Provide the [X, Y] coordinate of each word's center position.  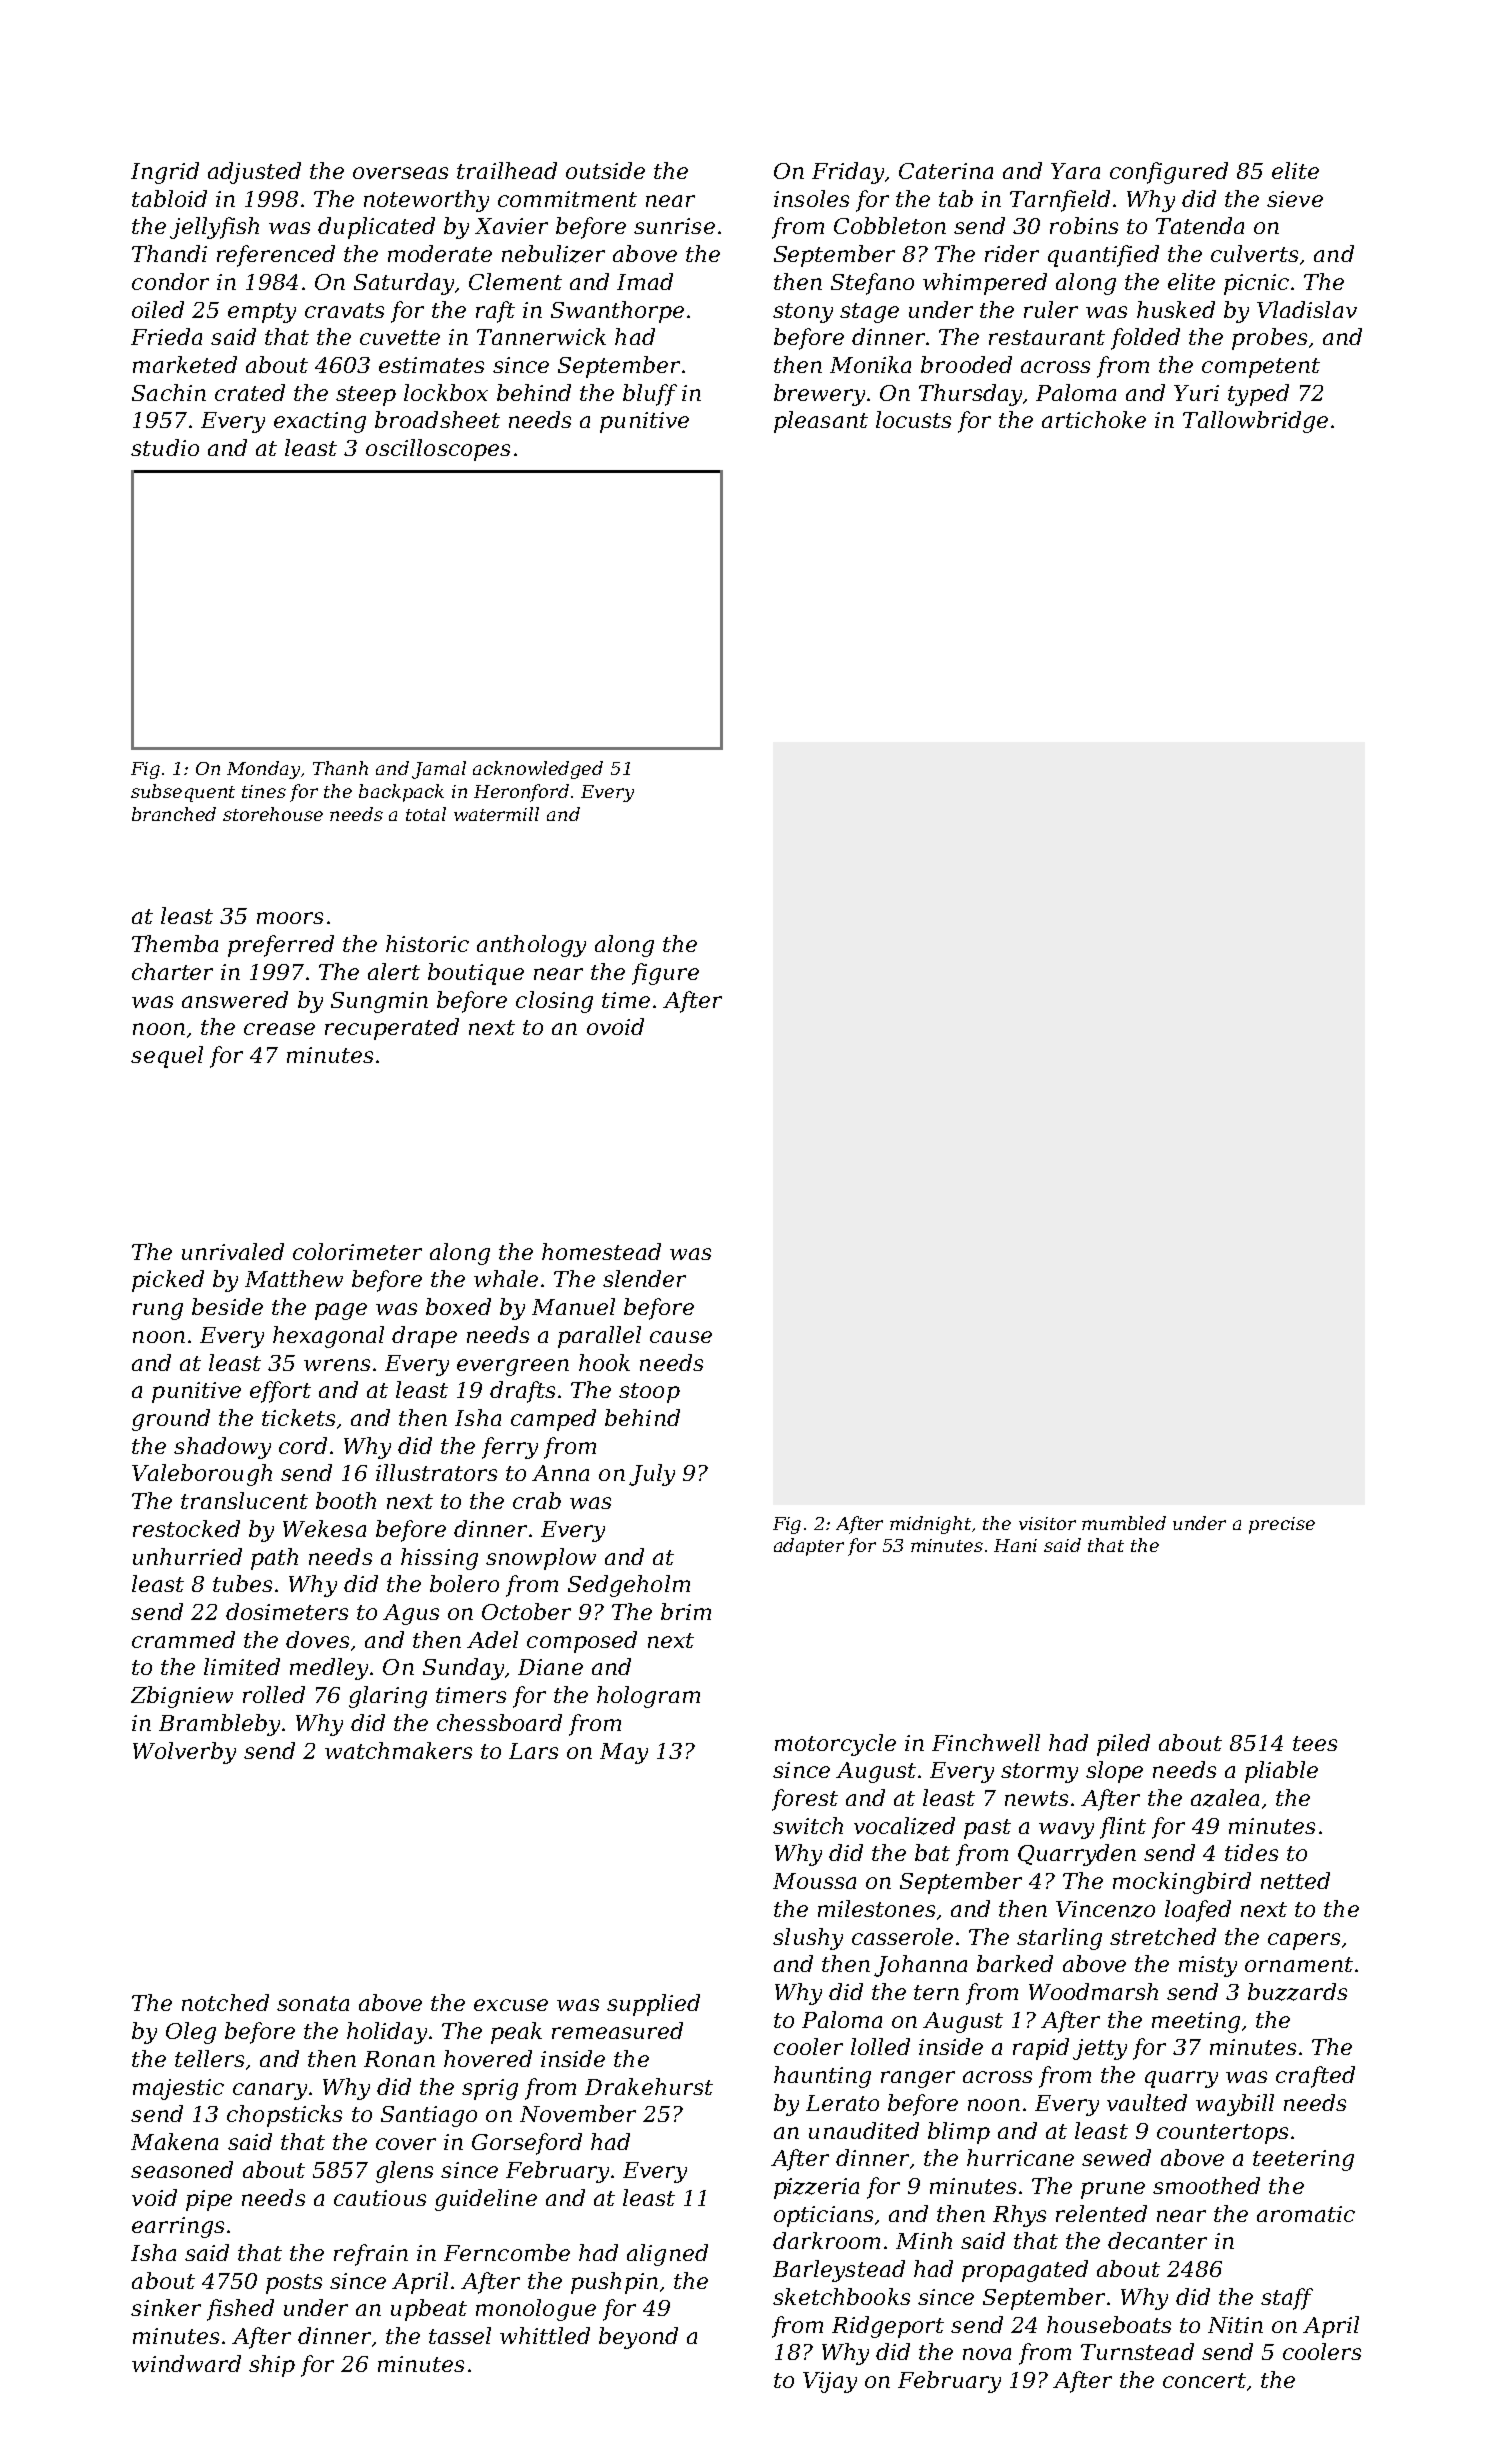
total [426, 814]
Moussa [814, 1881]
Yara [1075, 171]
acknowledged [538, 770]
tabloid [169, 198]
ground [171, 1420]
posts [294, 2284]
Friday [848, 173]
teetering [1303, 2160]
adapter [809, 1547]
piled [1123, 1745]
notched [225, 2002]
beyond [638, 2338]
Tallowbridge [1255, 422]
